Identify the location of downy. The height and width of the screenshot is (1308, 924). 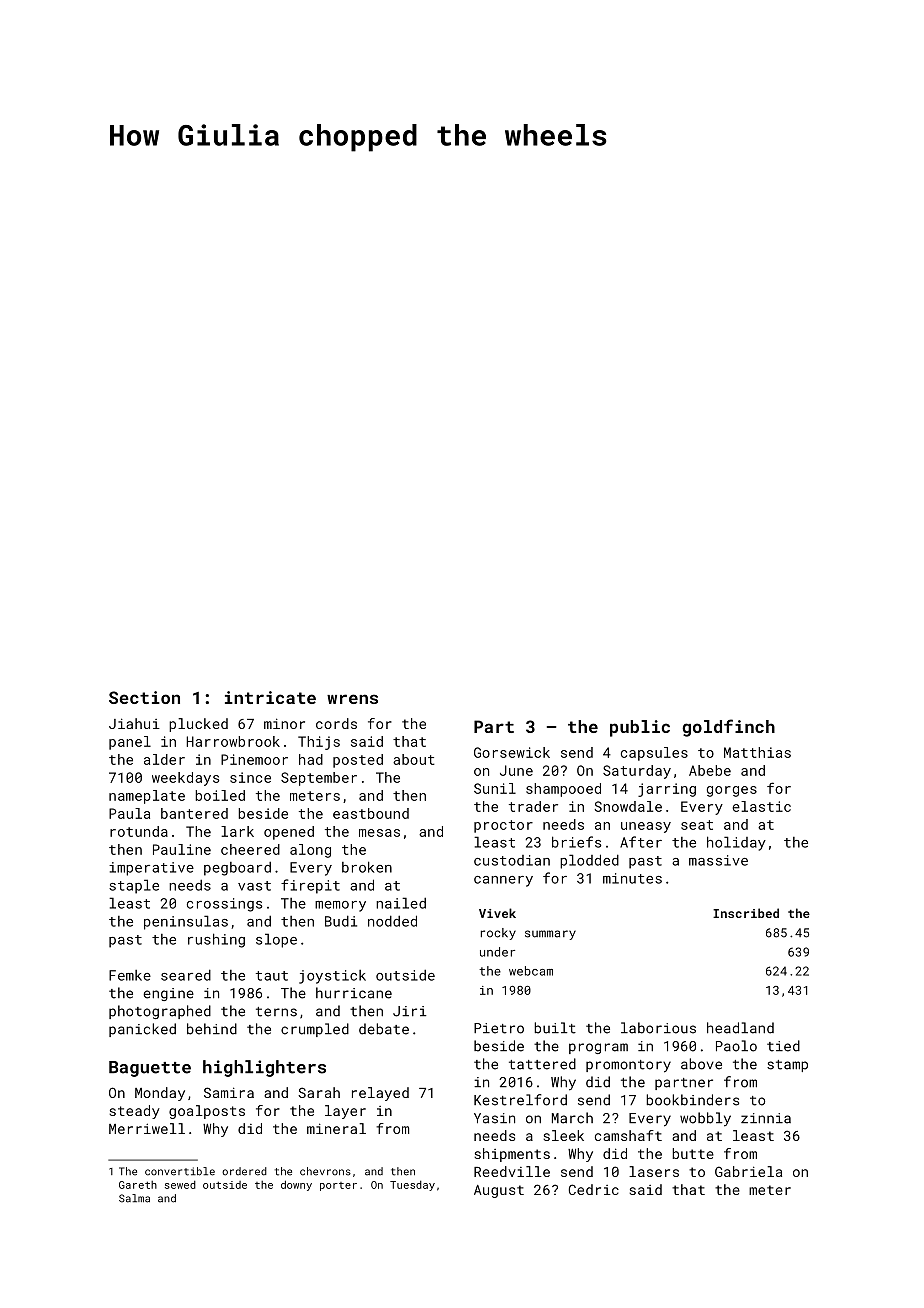
(296, 1185).
